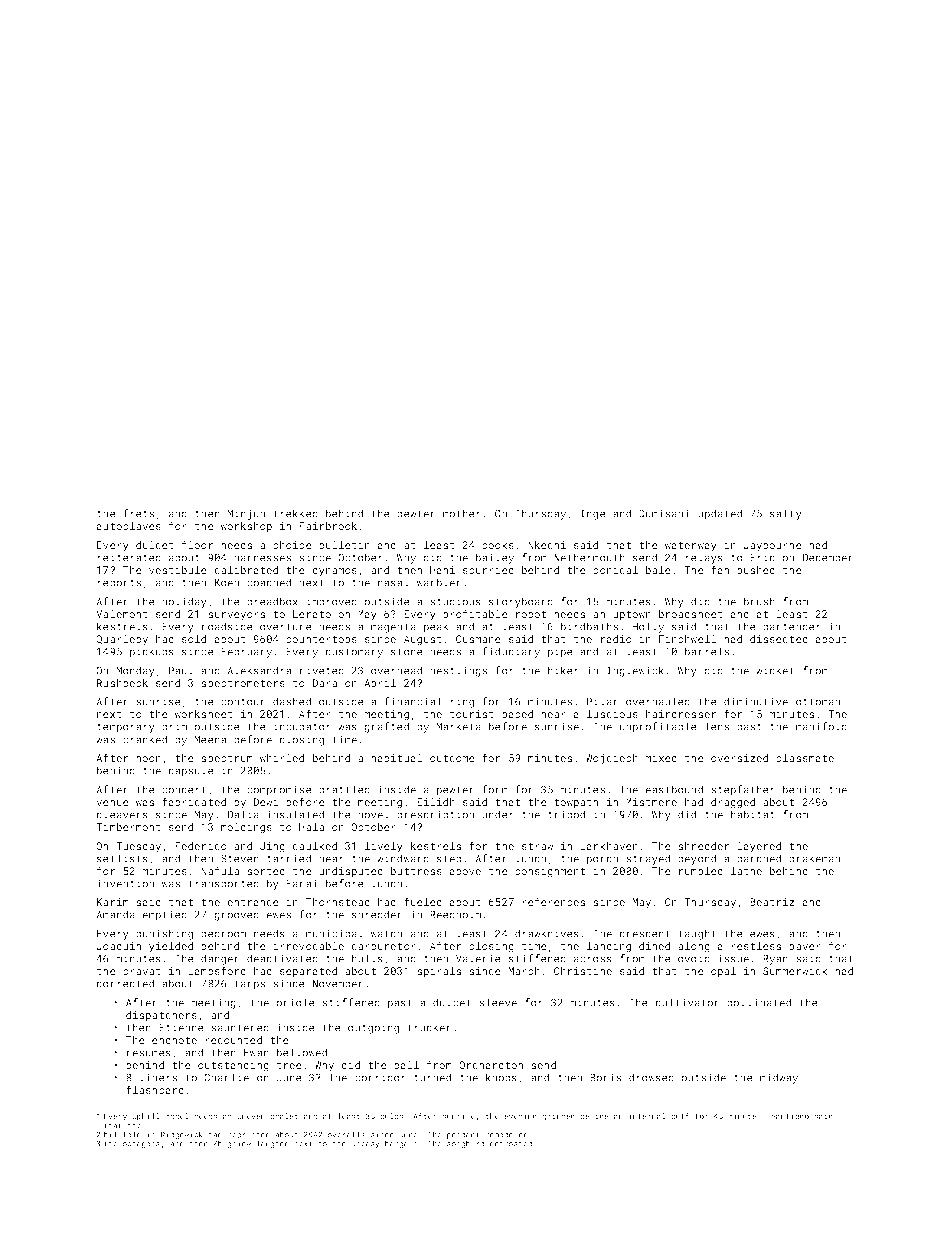 The width and height of the document is (952, 1233). What do you see at coordinates (792, 626) in the document?
I see `bartender` at bounding box center [792, 626].
